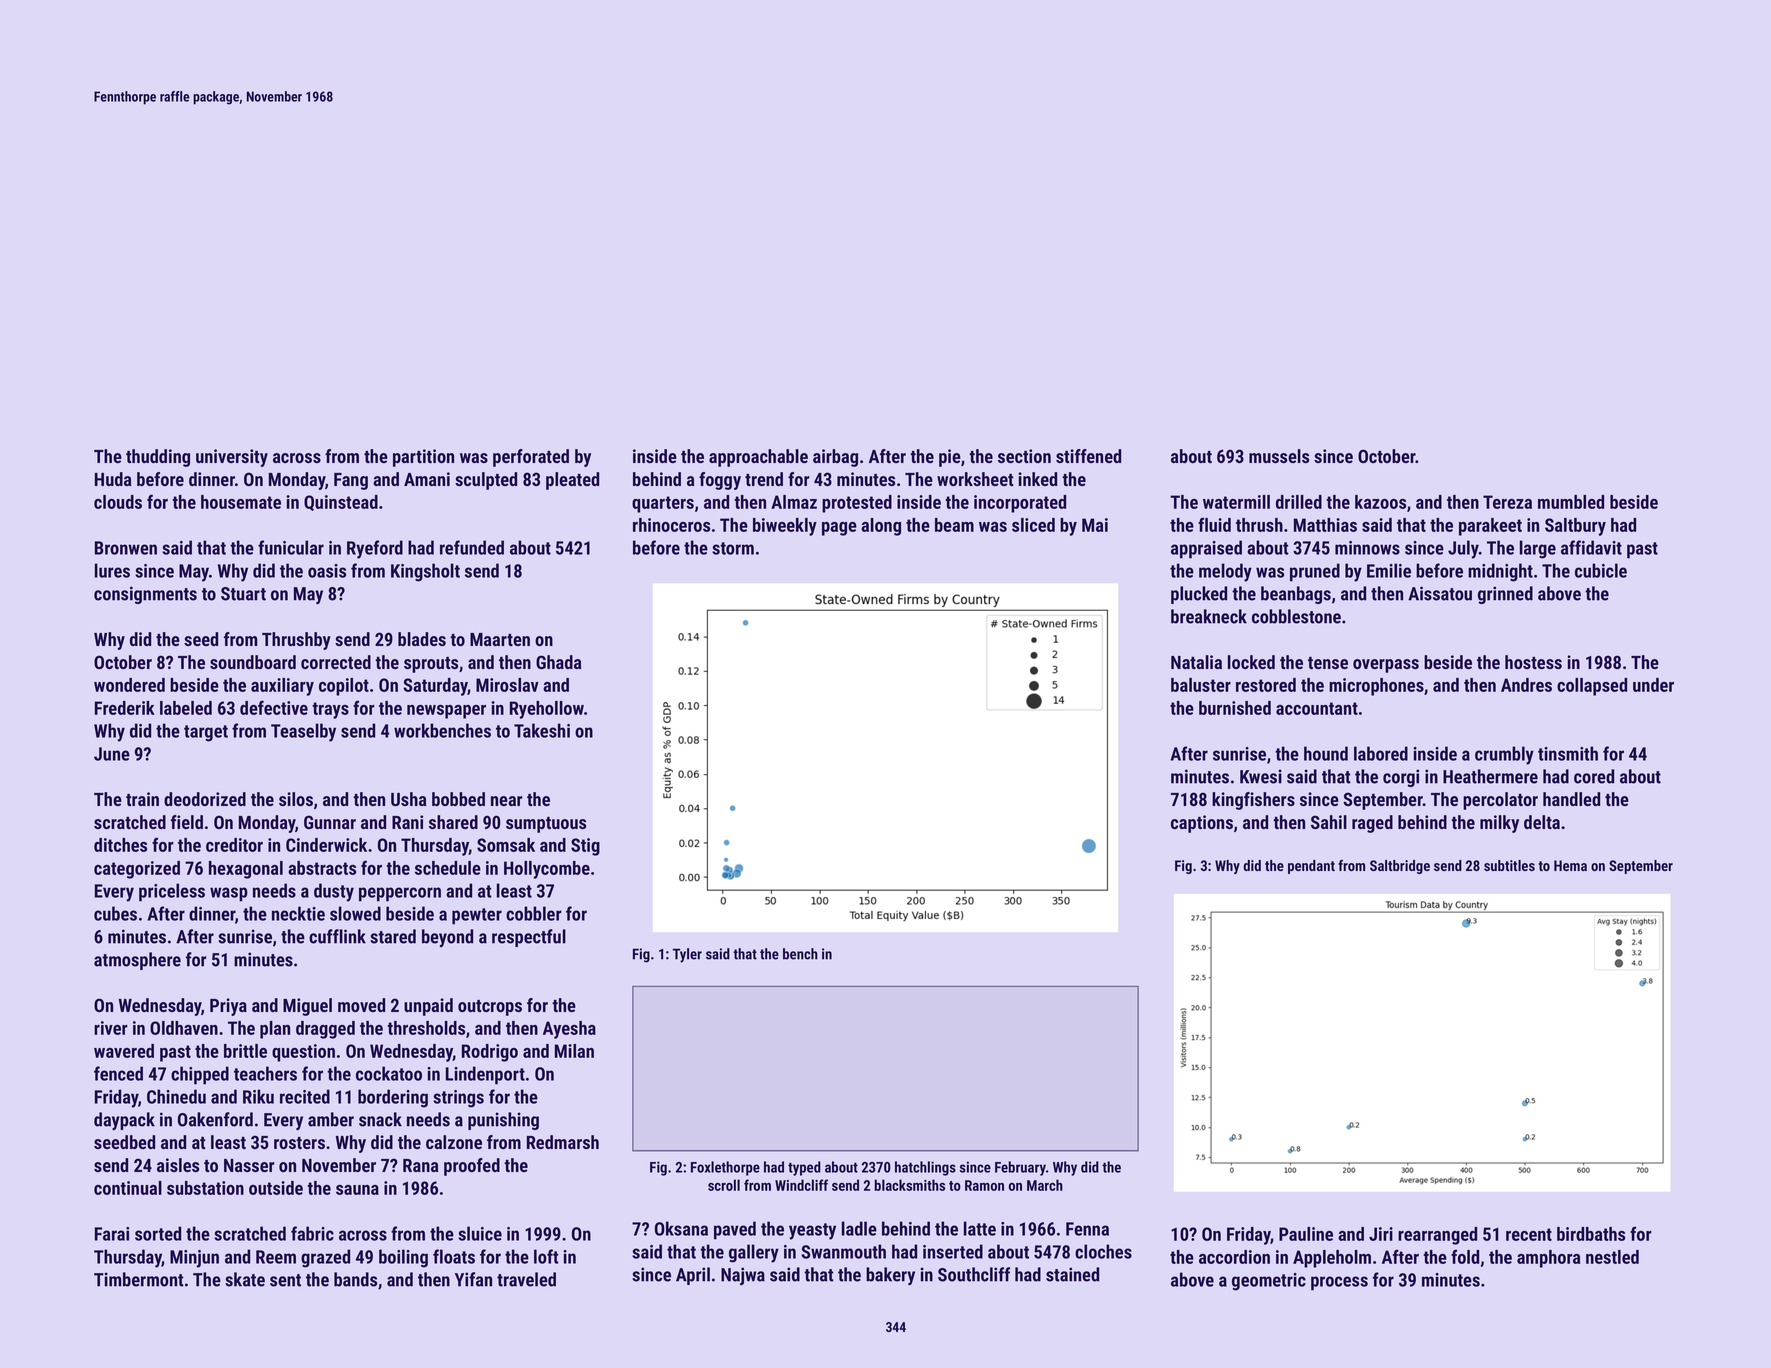 This document has width=1771, height=1368. I want to click on thresholds, so click(426, 1028).
